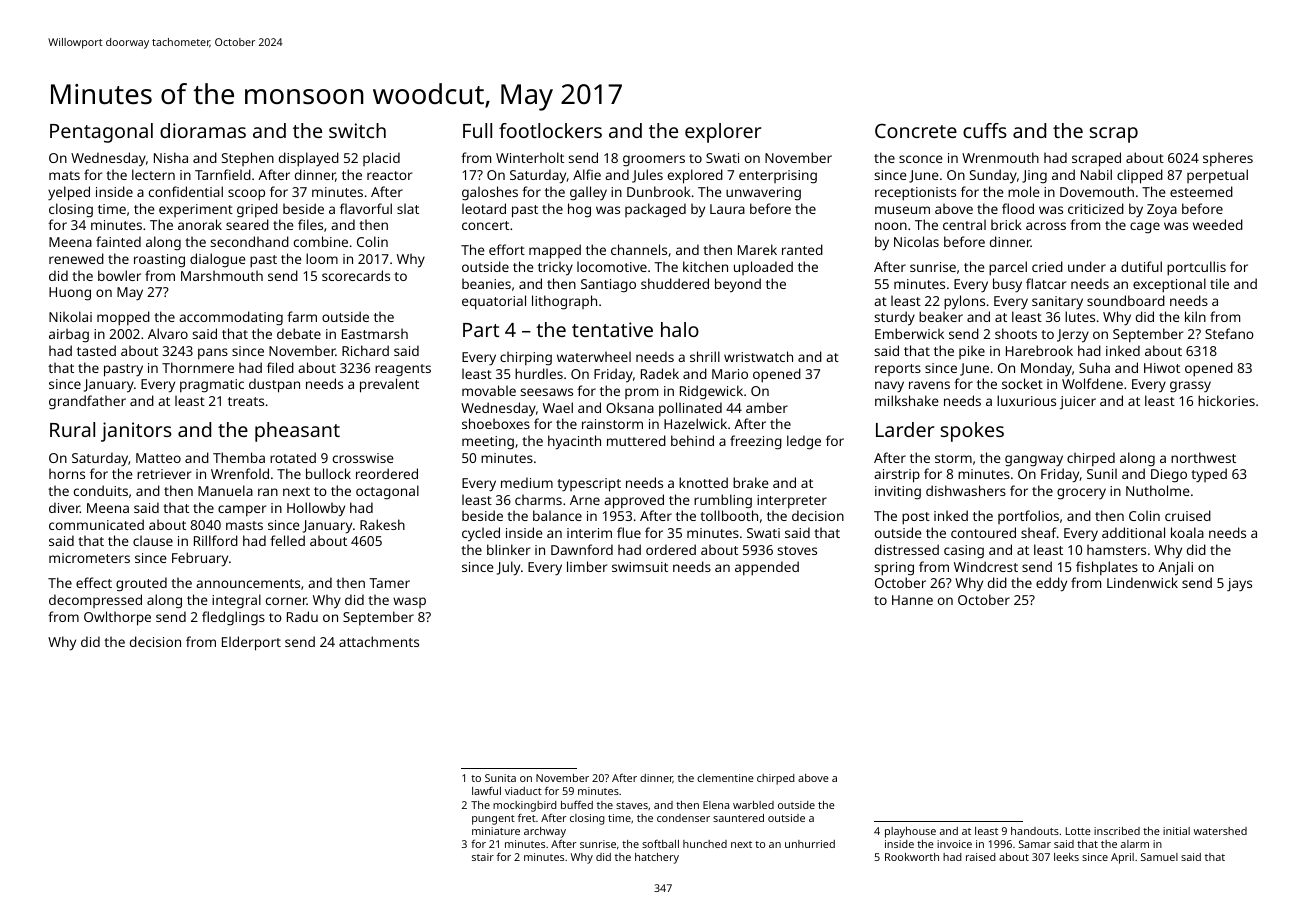  What do you see at coordinates (758, 356) in the image?
I see `wristwatch` at bounding box center [758, 356].
